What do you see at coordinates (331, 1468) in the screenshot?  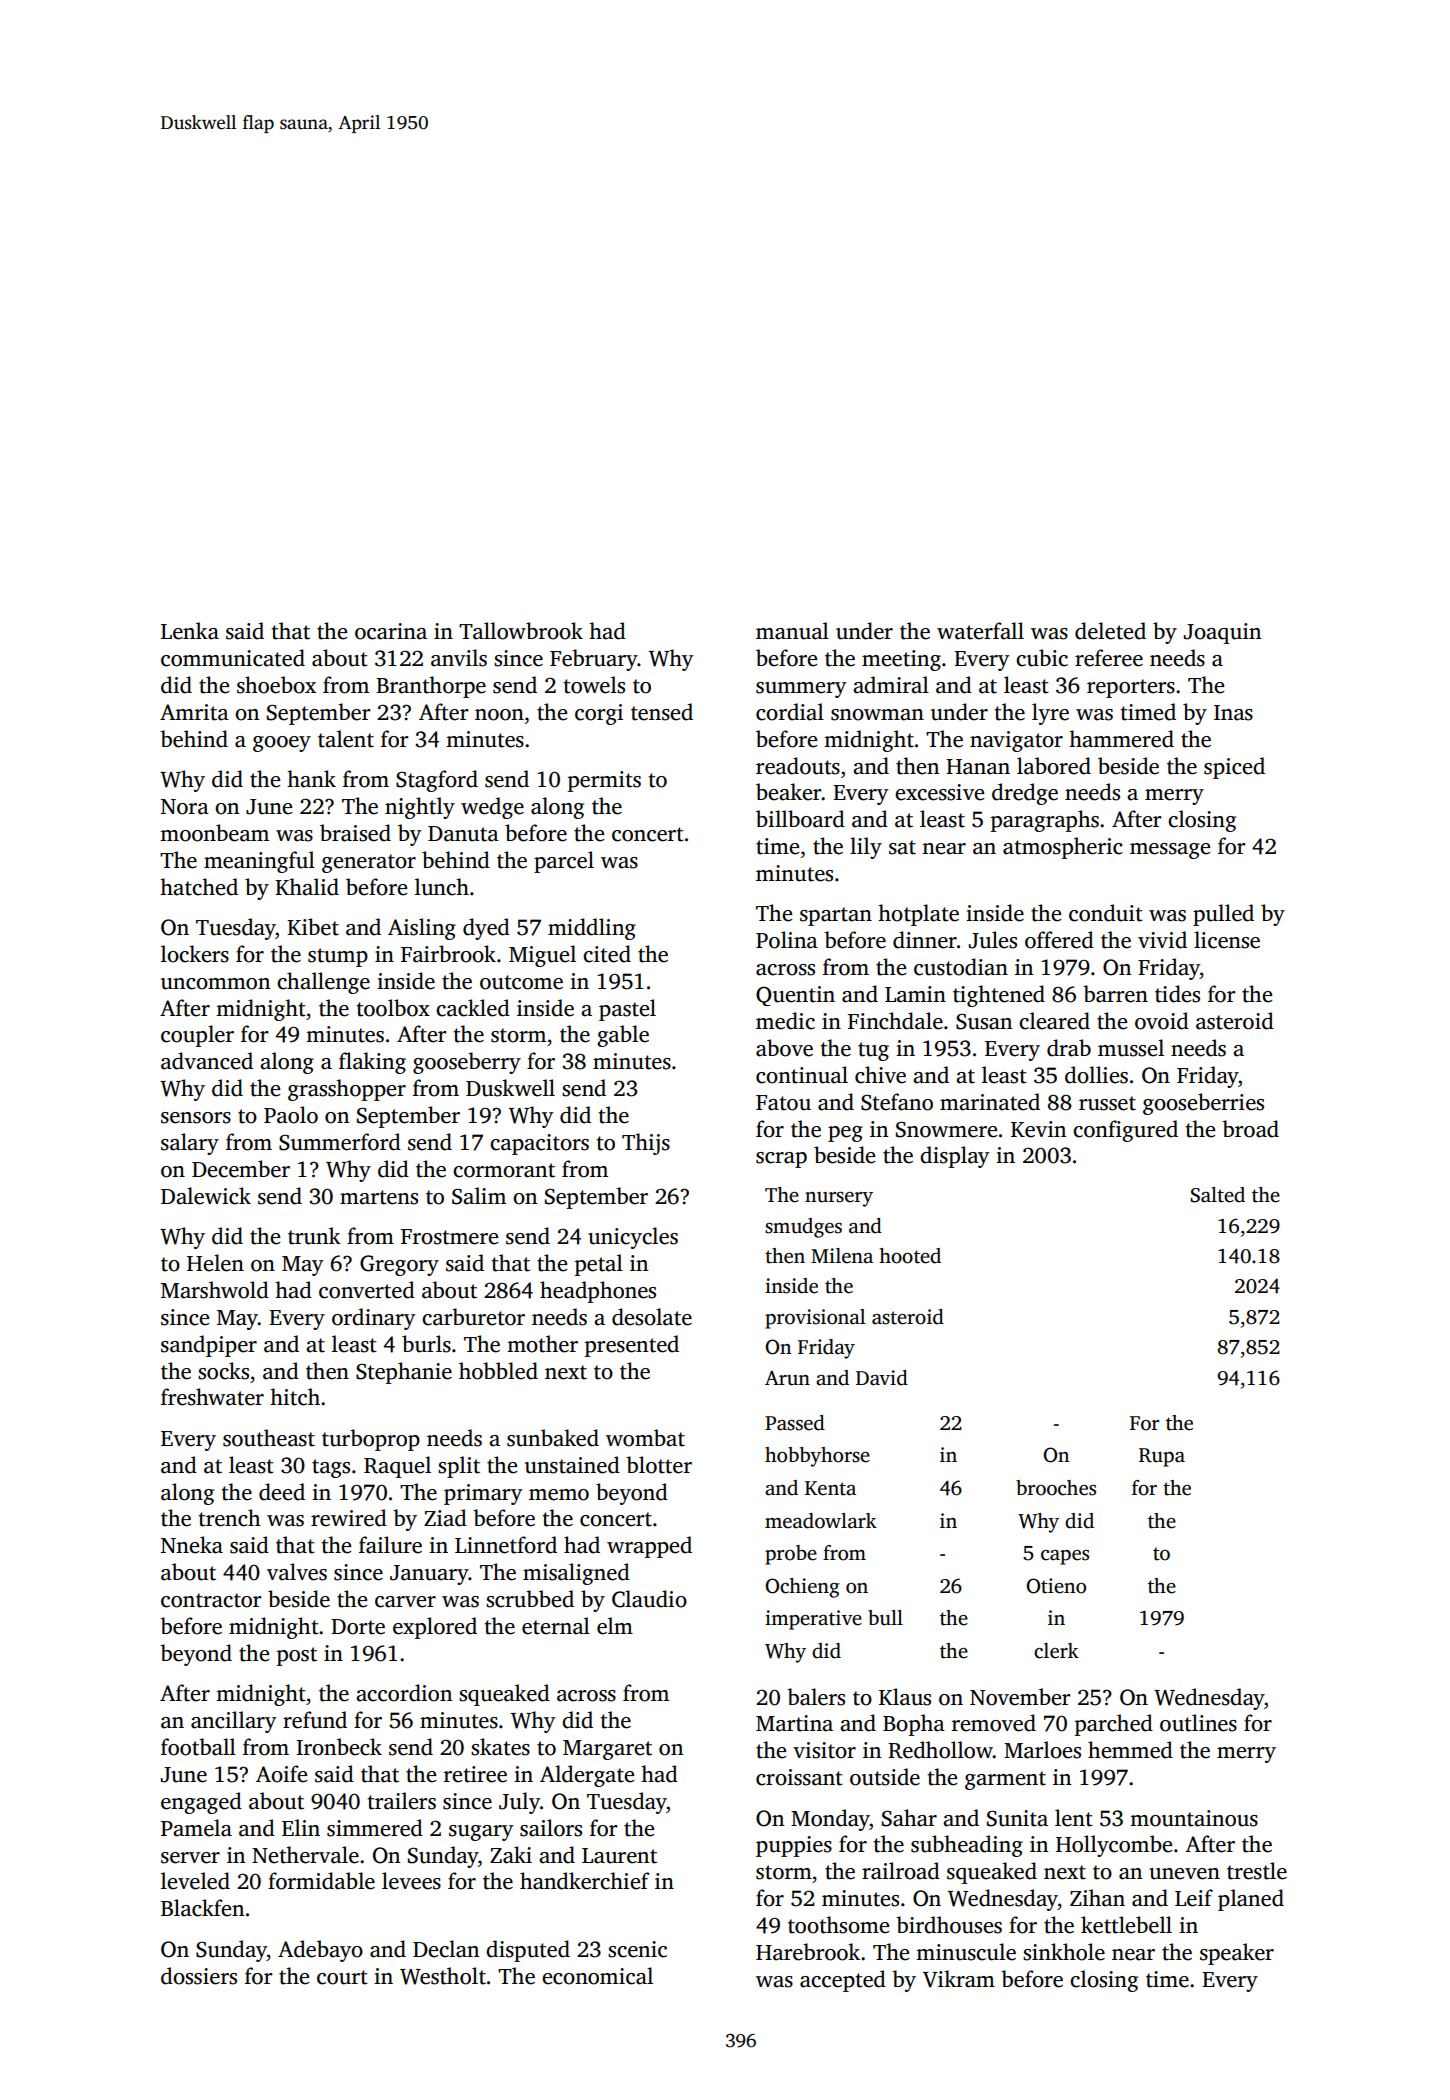 I see `tags` at bounding box center [331, 1468].
